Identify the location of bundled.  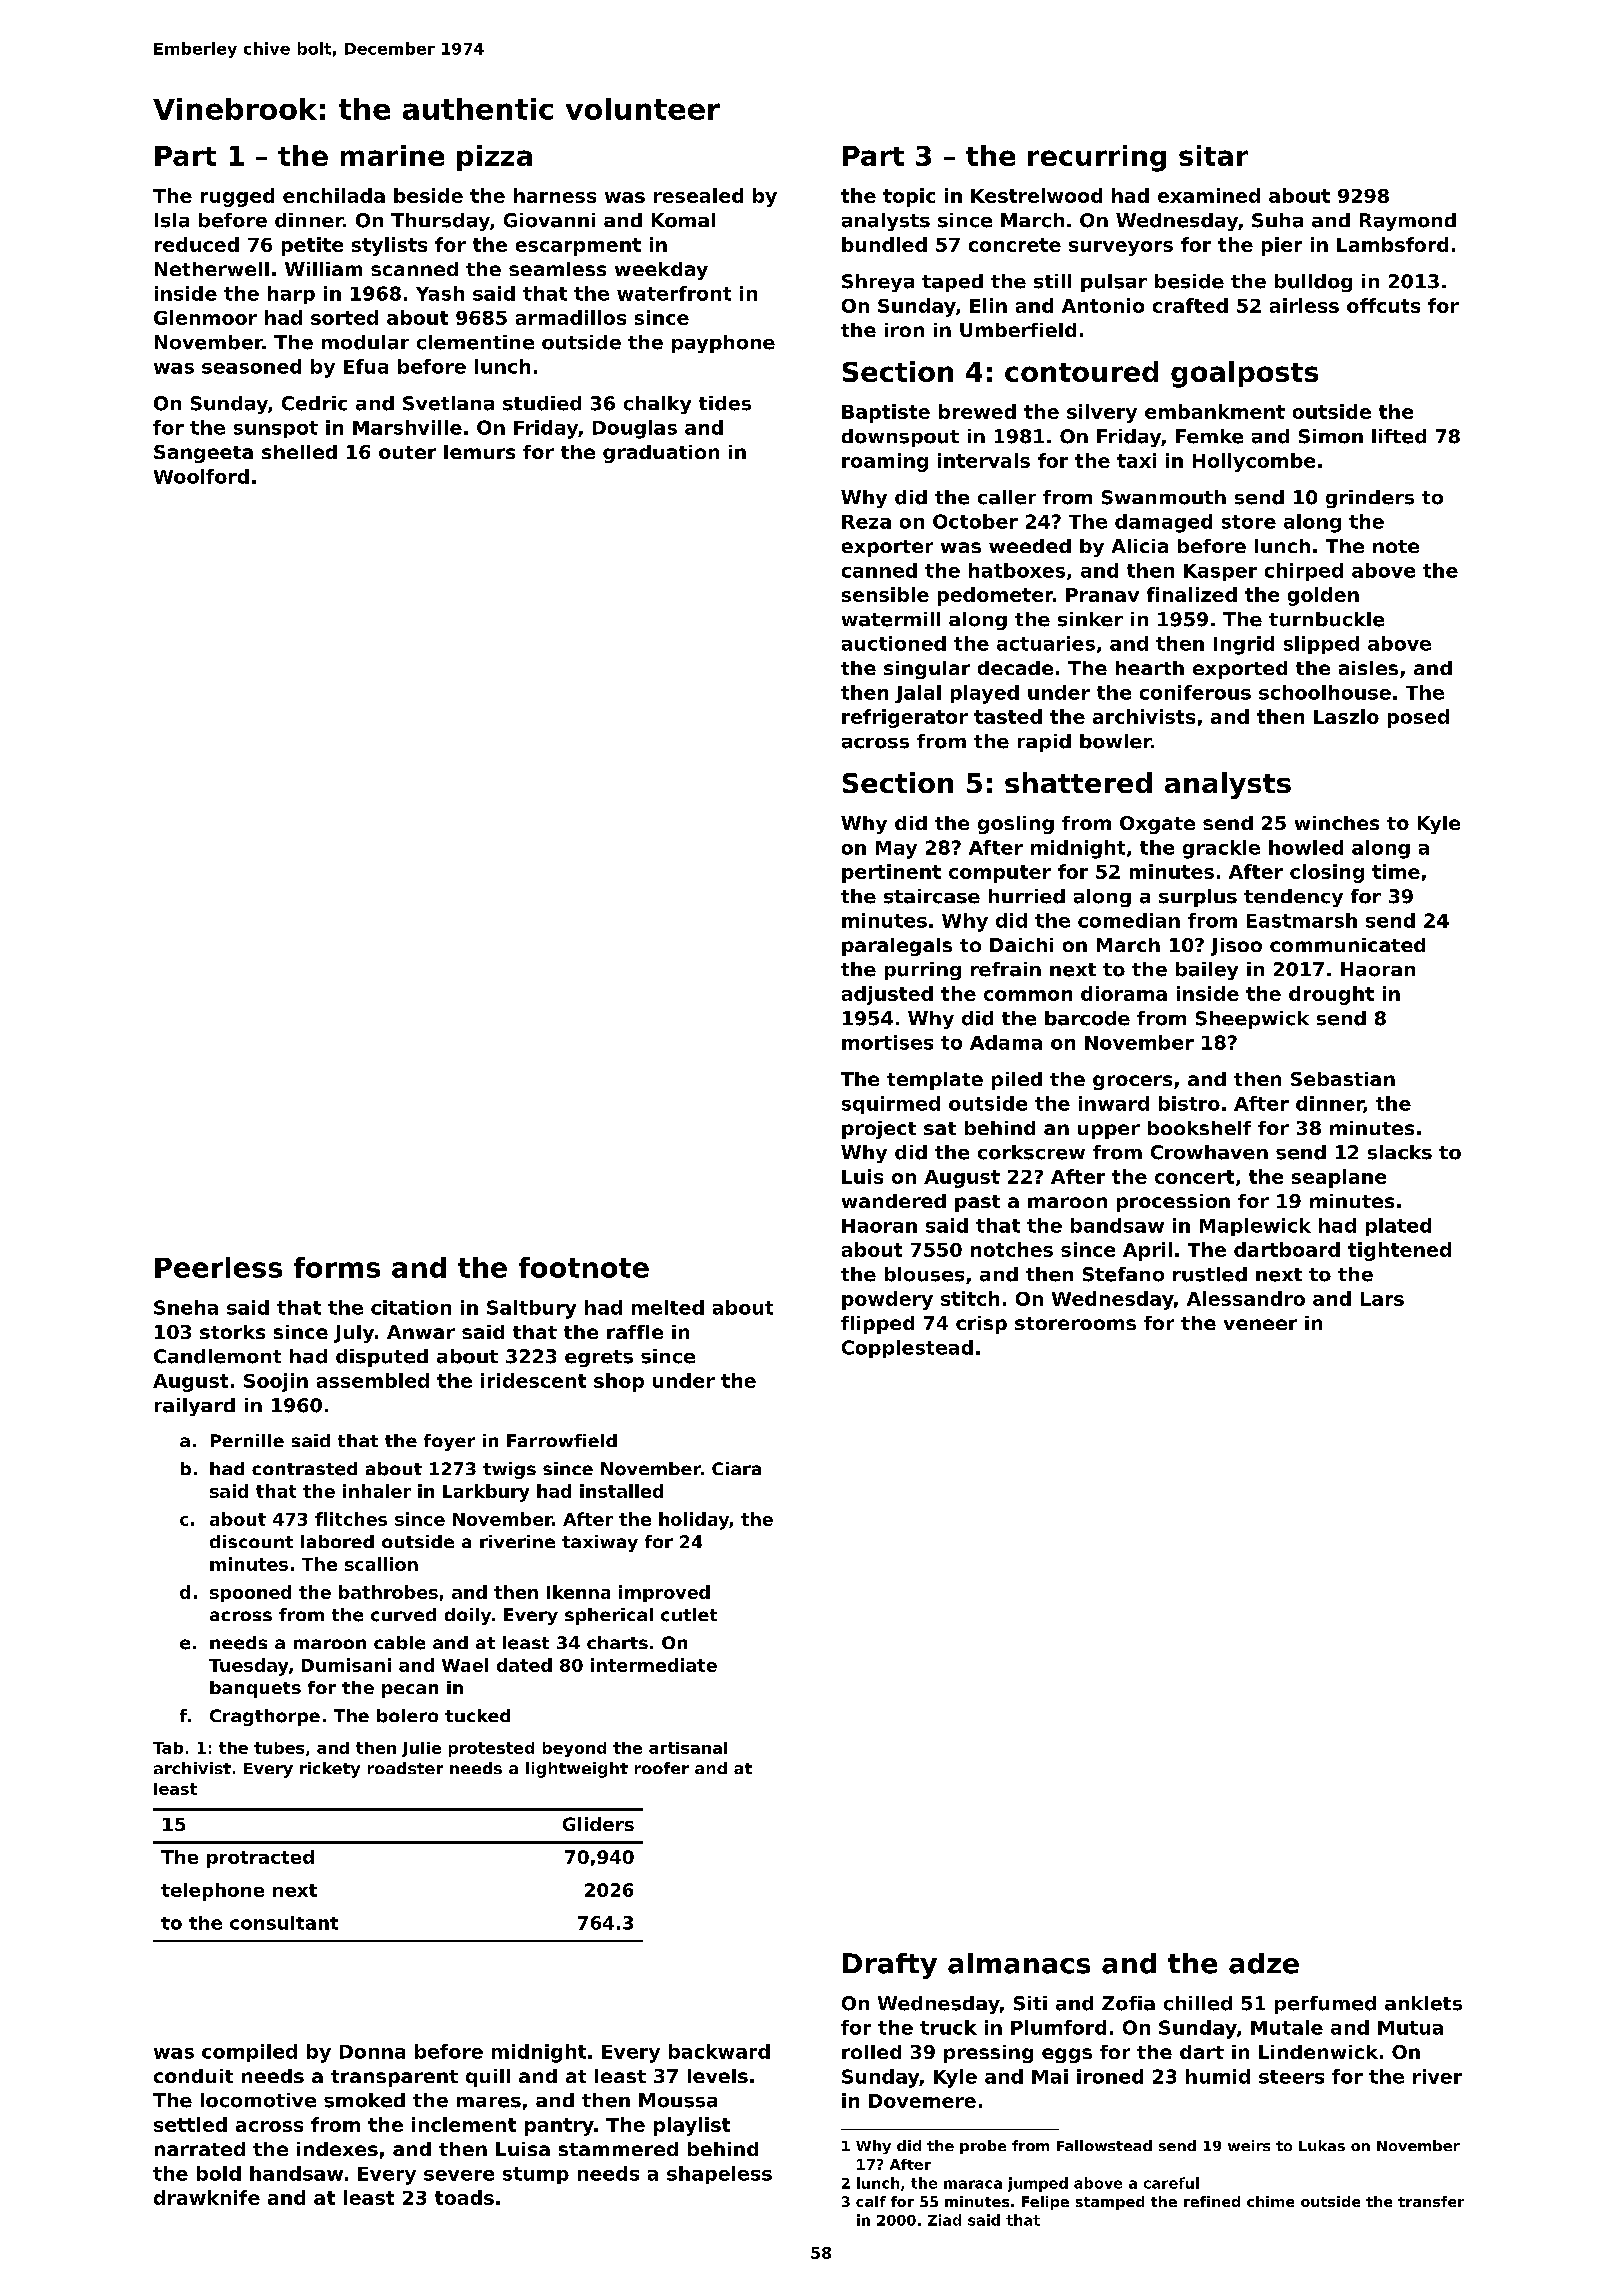
(884, 244).
